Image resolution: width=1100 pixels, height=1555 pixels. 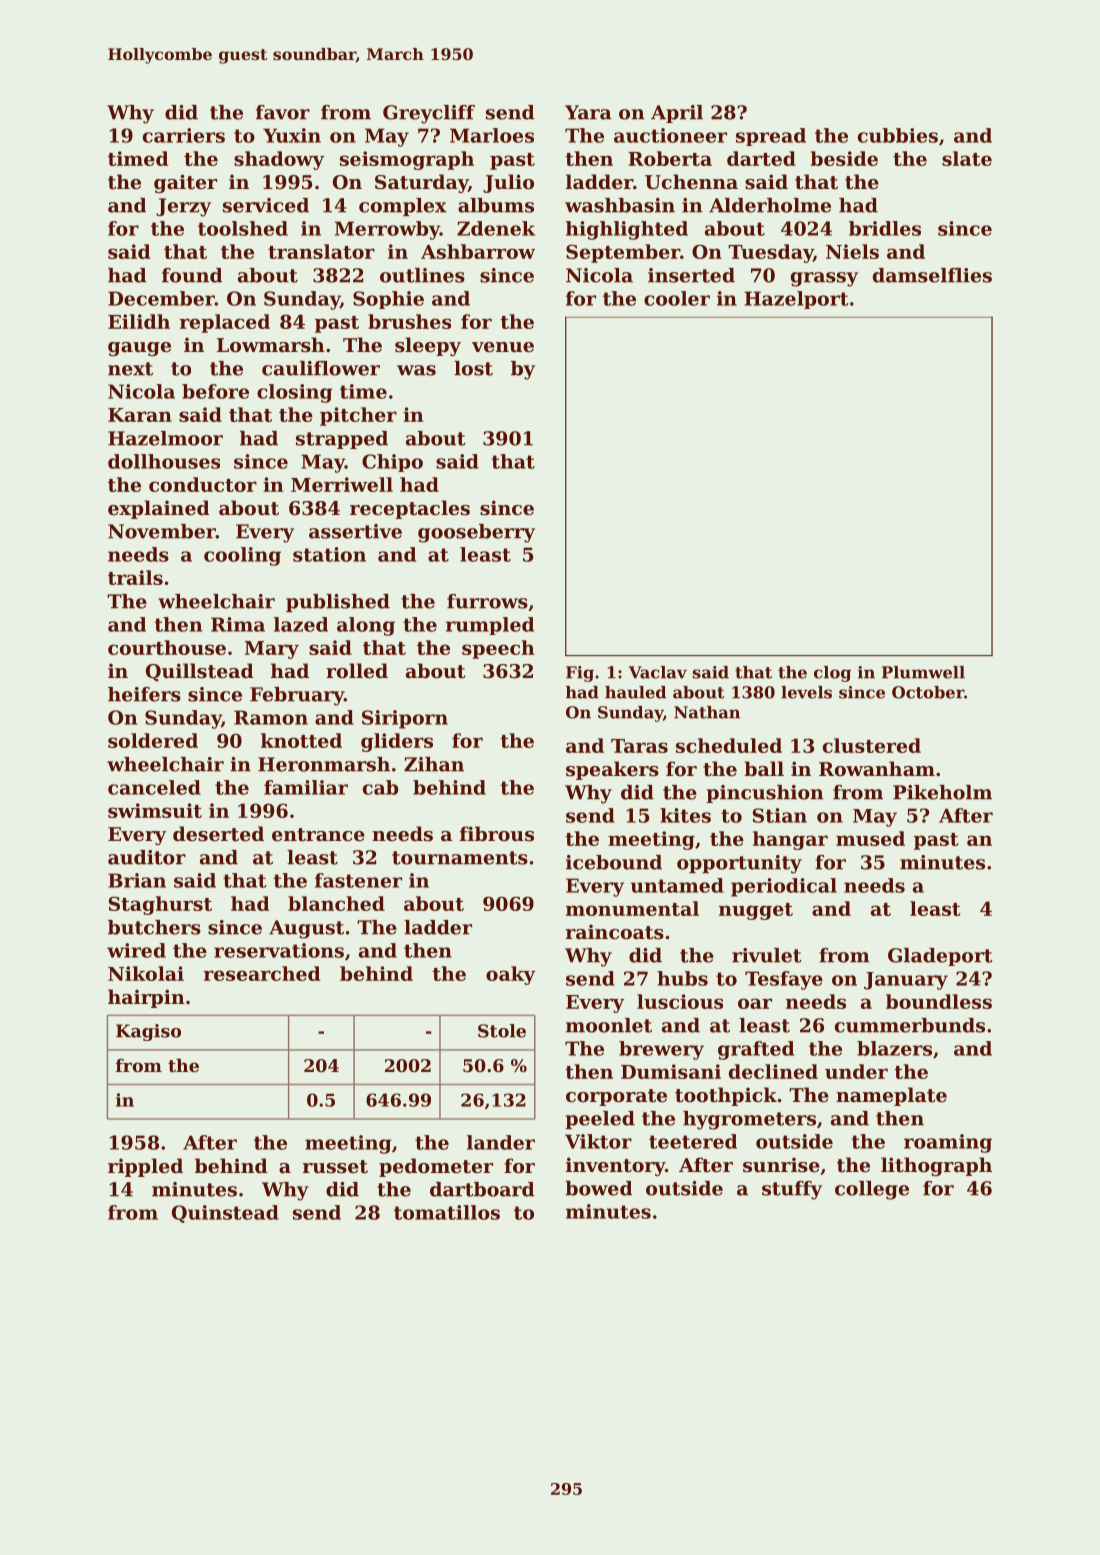 What do you see at coordinates (792, 1190) in the document?
I see `stuffy` at bounding box center [792, 1190].
